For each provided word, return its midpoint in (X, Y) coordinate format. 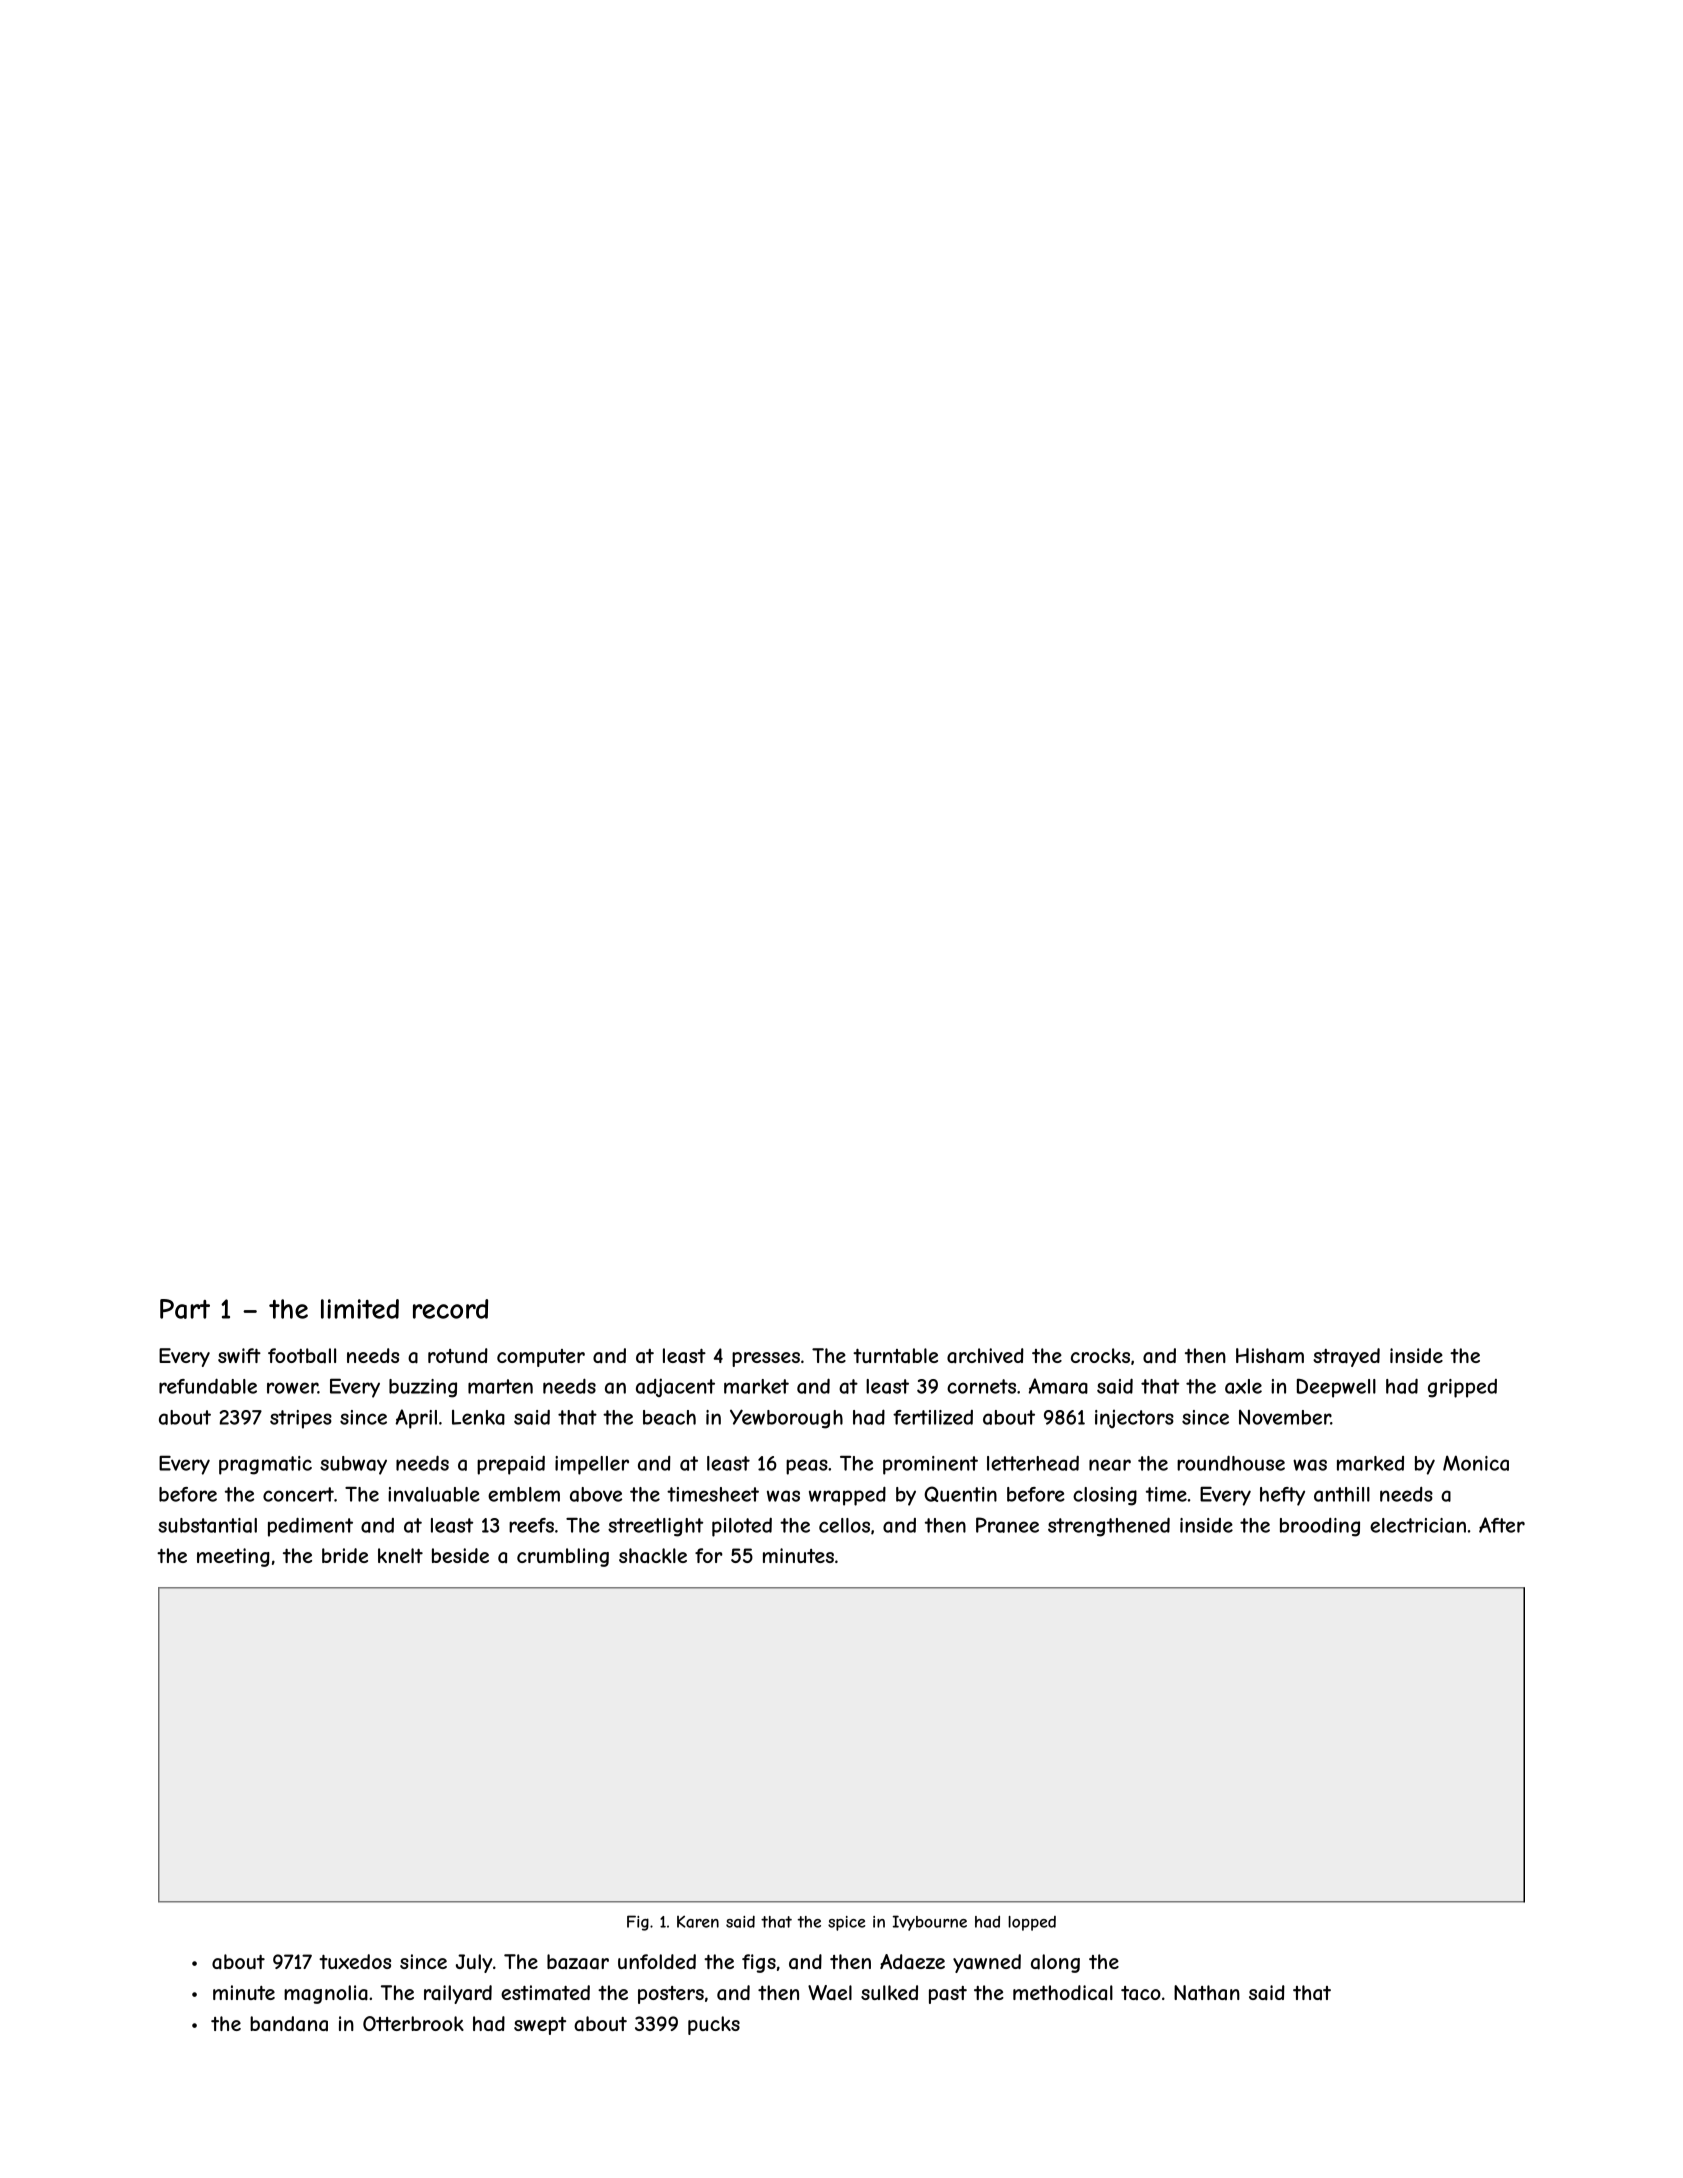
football (302, 1356)
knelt (400, 1555)
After (1502, 1525)
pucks (714, 2025)
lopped (1032, 1923)
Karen (698, 1921)
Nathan (1207, 1992)
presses (766, 1359)
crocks (1100, 1355)
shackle (653, 1555)
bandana (289, 2024)
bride (345, 1555)
